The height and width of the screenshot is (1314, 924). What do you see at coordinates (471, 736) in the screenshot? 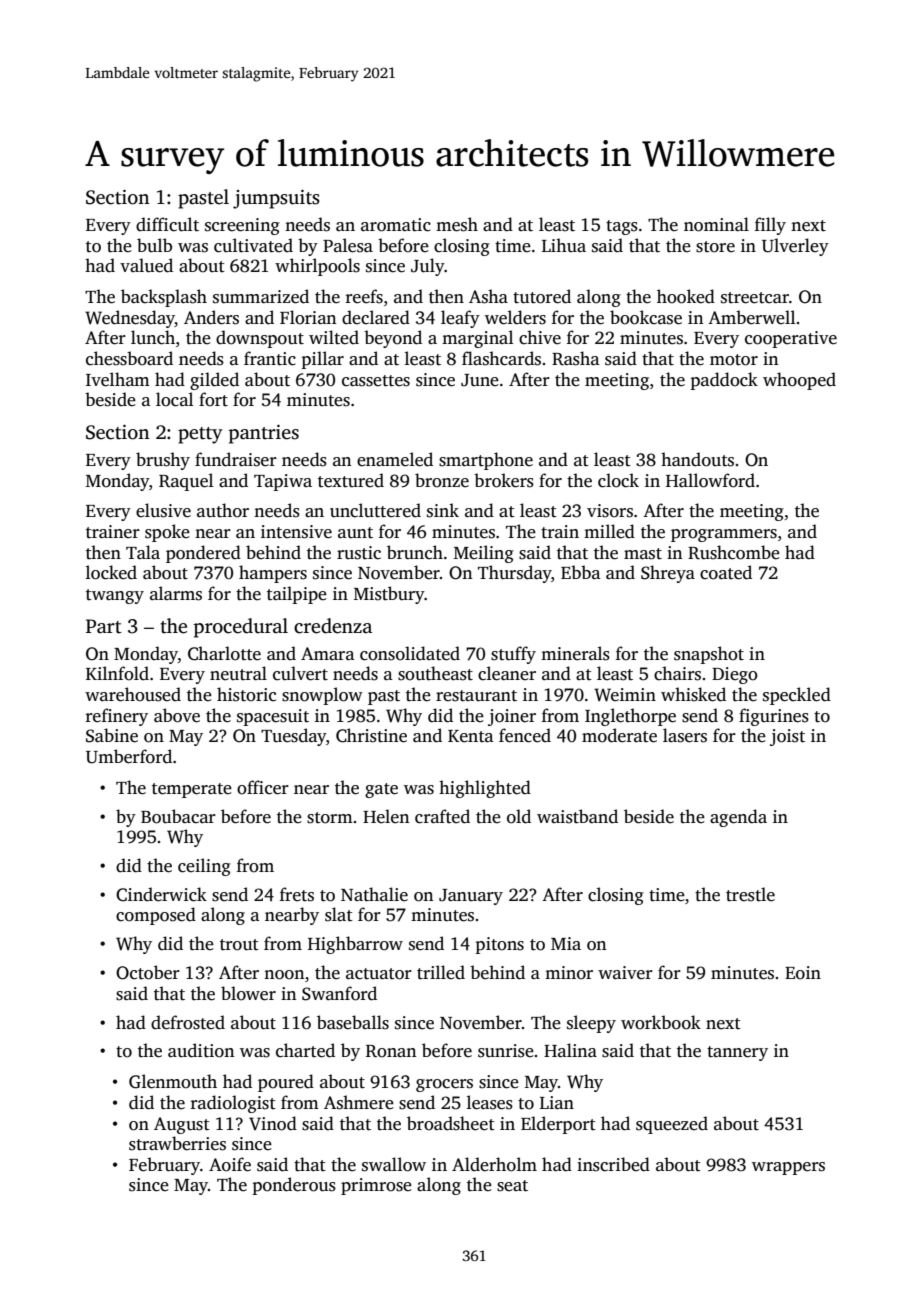
I see `Kenta` at bounding box center [471, 736].
